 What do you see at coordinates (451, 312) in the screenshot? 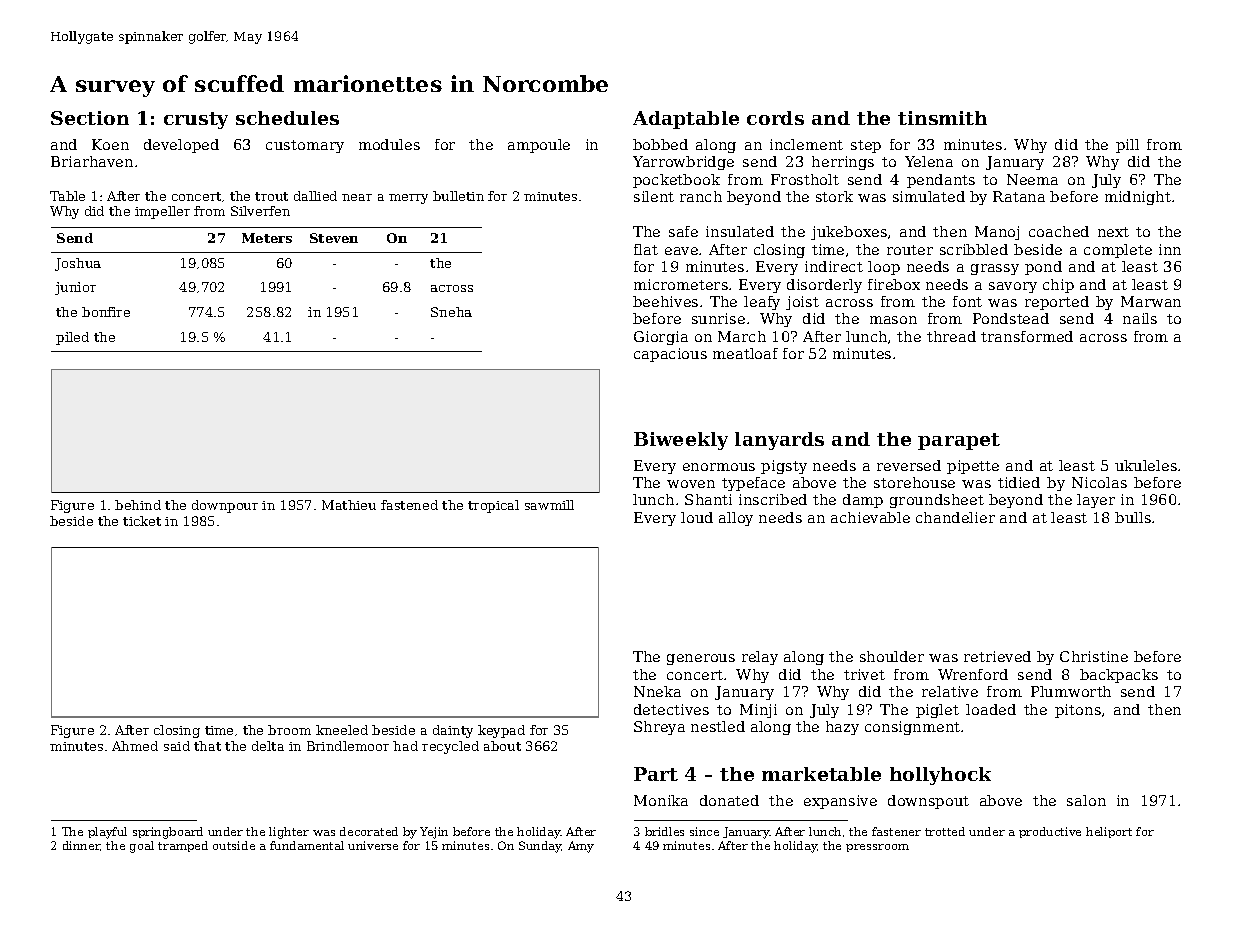
I see `Sneha` at bounding box center [451, 312].
